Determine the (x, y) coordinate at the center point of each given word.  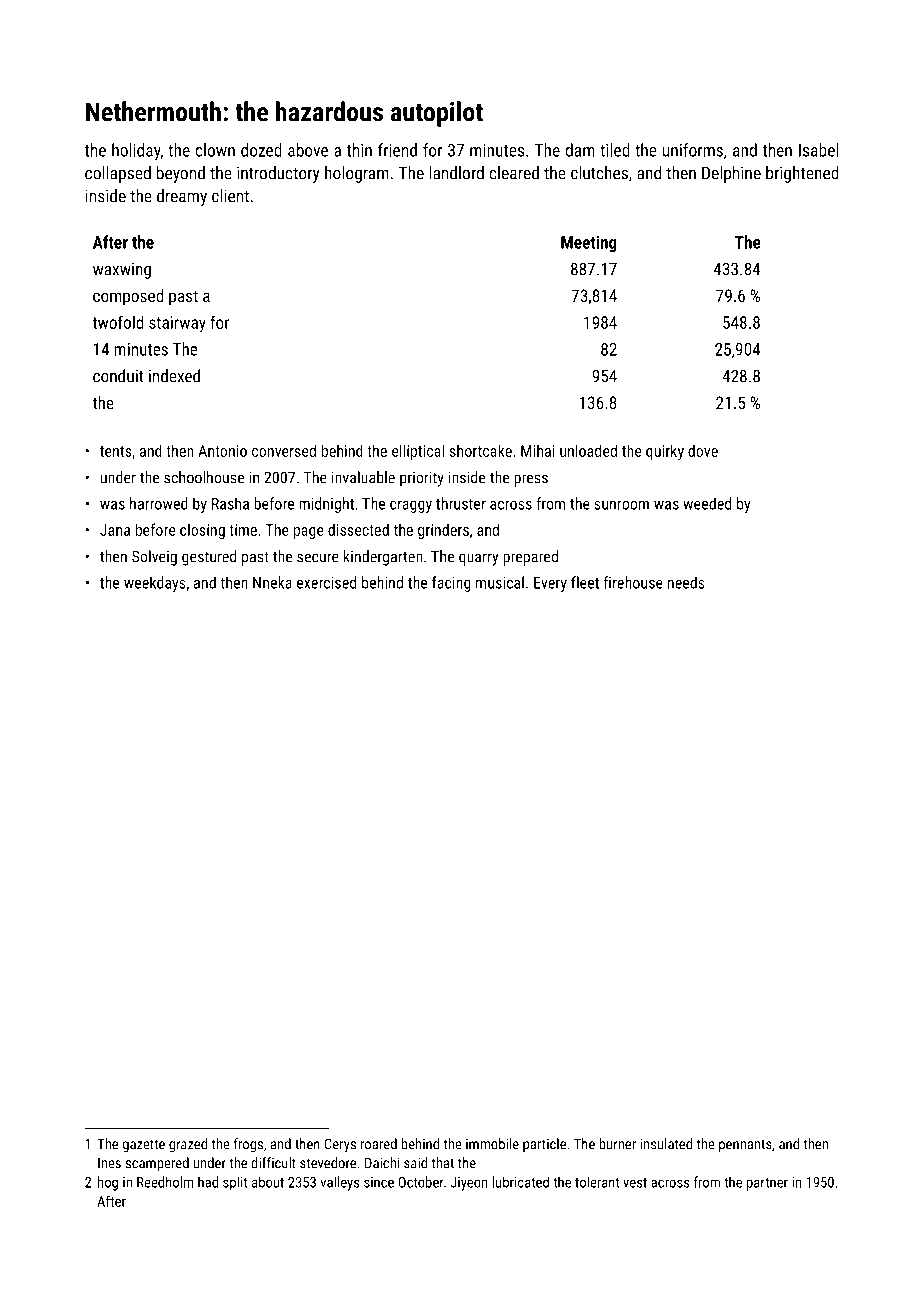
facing (451, 584)
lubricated (521, 1182)
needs (686, 582)
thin (359, 150)
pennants (745, 1145)
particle (544, 1145)
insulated (666, 1144)
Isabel (818, 150)
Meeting (589, 243)
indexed (174, 376)
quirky (665, 452)
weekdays (155, 584)
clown (215, 150)
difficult (273, 1163)
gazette (144, 1146)
